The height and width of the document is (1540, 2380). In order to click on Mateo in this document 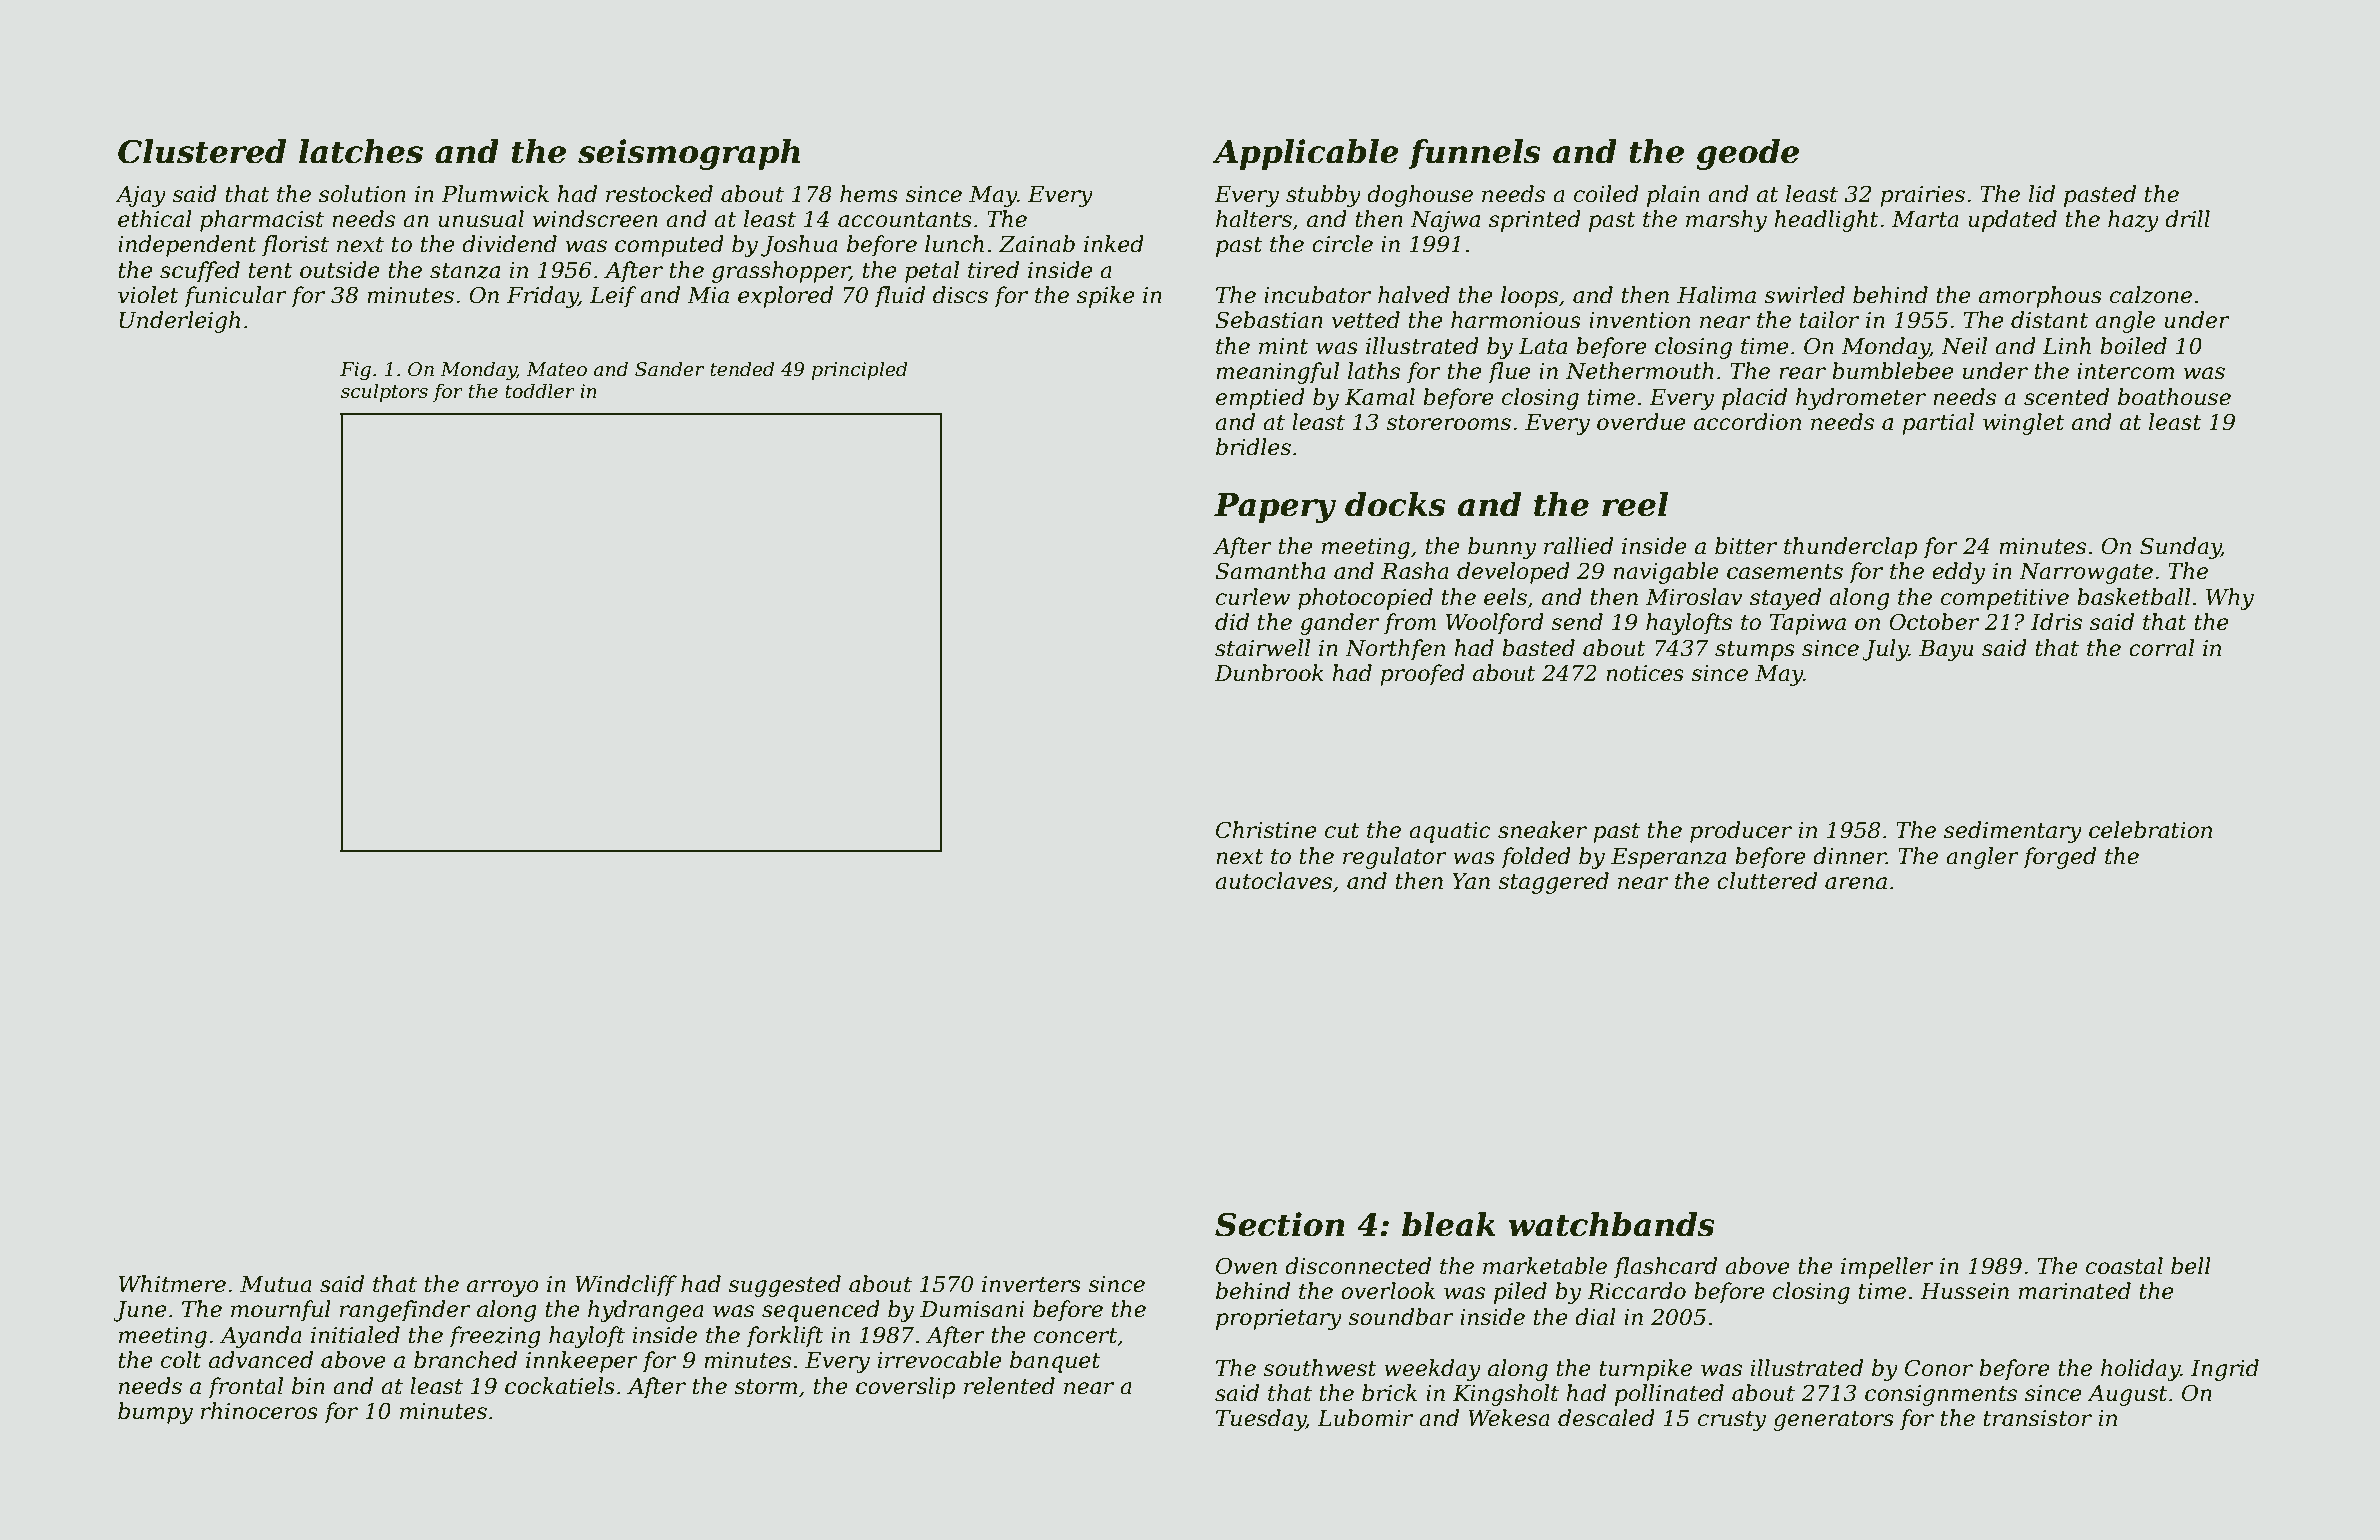, I will do `click(556, 369)`.
